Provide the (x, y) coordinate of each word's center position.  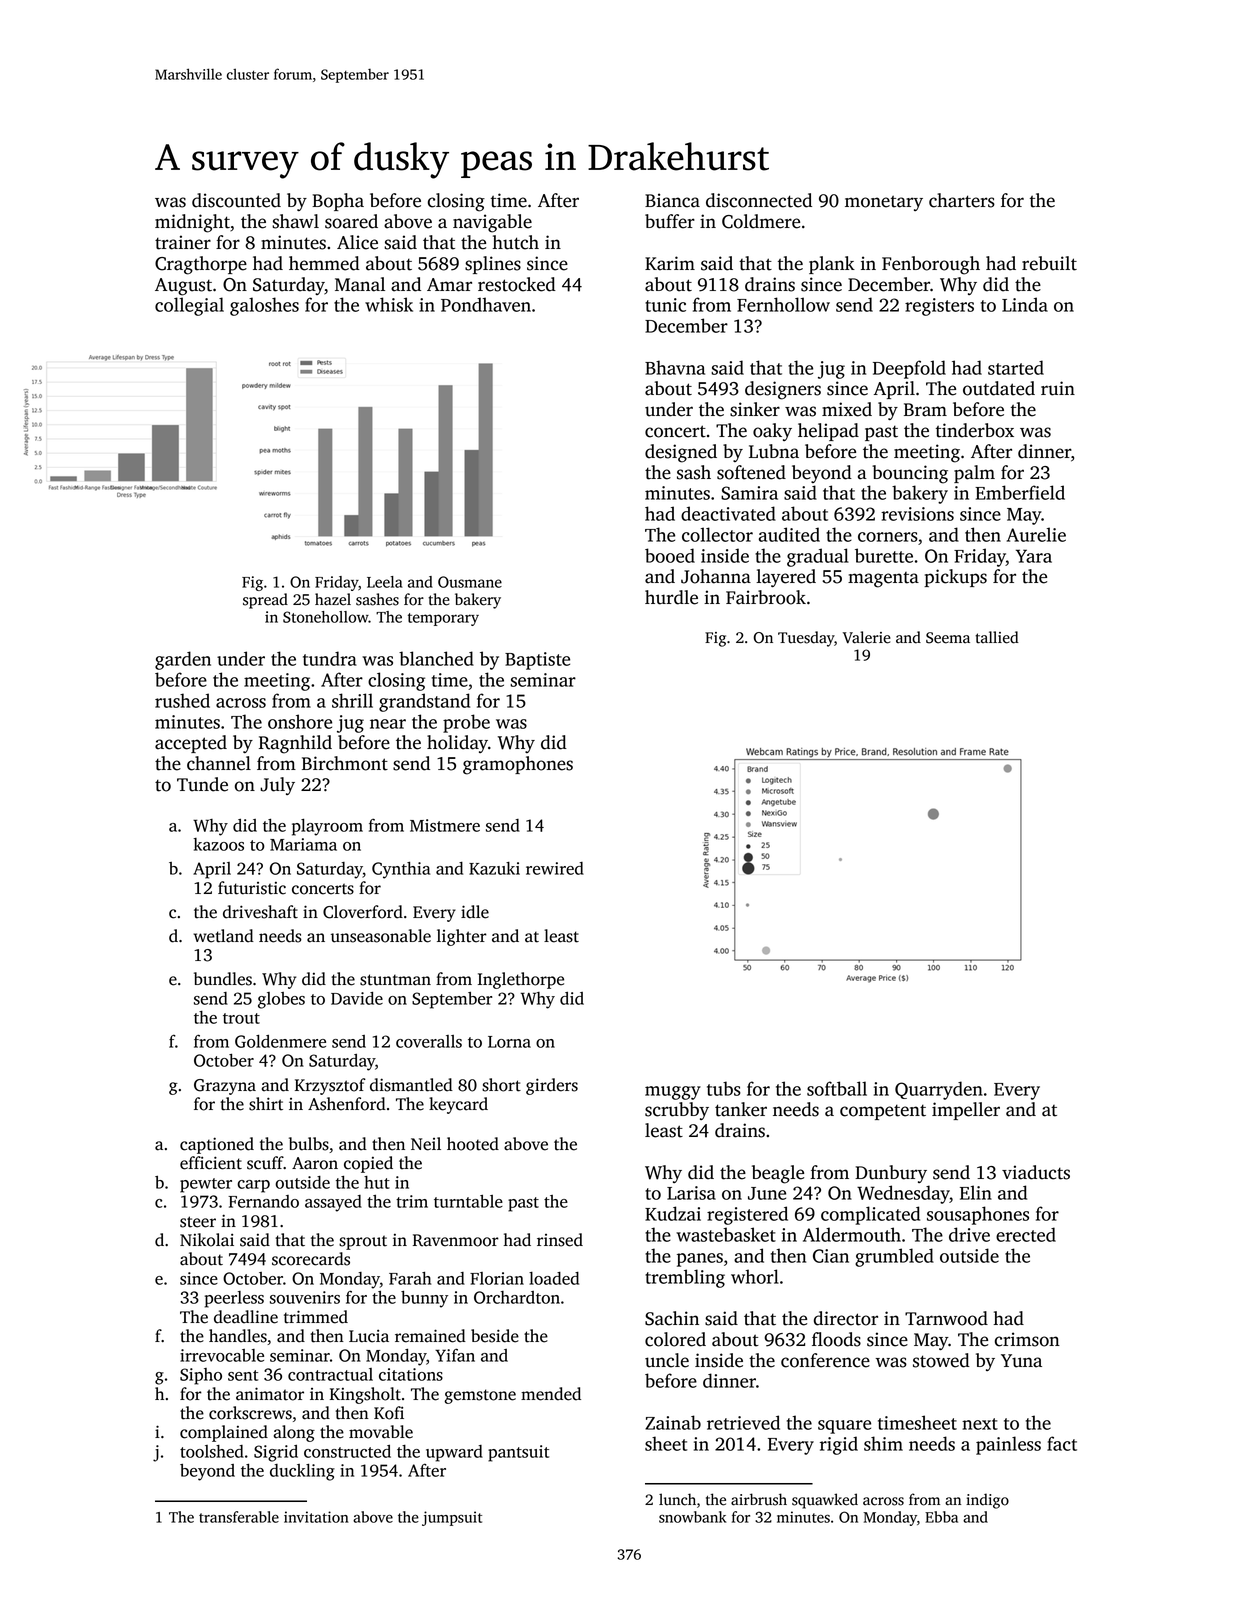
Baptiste (537, 661)
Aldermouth (852, 1234)
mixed (847, 409)
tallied (997, 637)
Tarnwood (946, 1318)
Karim (670, 263)
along (294, 1433)
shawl (295, 221)
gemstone (480, 1396)
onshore (300, 721)
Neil (426, 1144)
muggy (673, 1093)
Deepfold (909, 369)
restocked (517, 284)
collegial (189, 306)
